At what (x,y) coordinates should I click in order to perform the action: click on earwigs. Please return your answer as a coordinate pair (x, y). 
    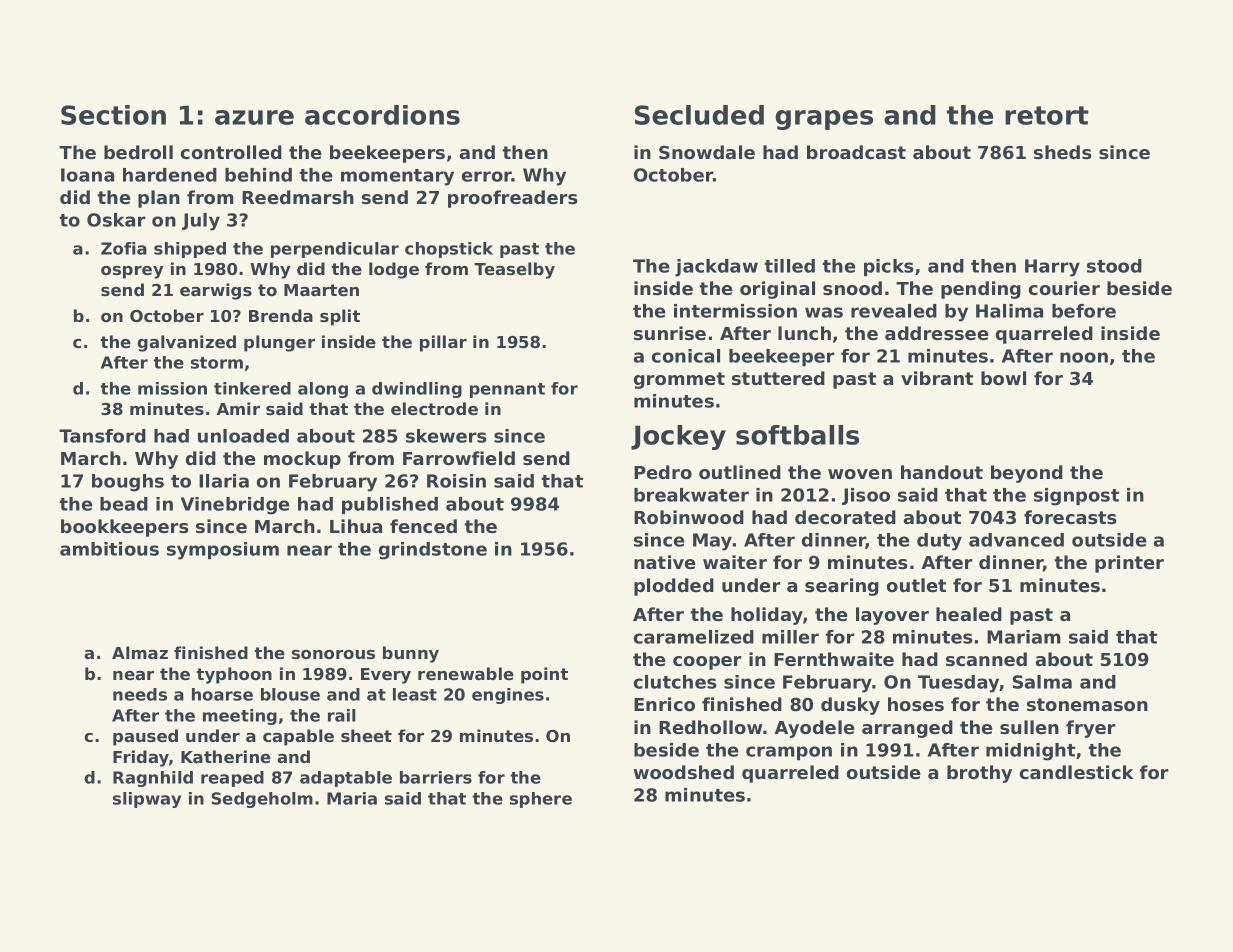
    Looking at the image, I should click on (216, 291).
